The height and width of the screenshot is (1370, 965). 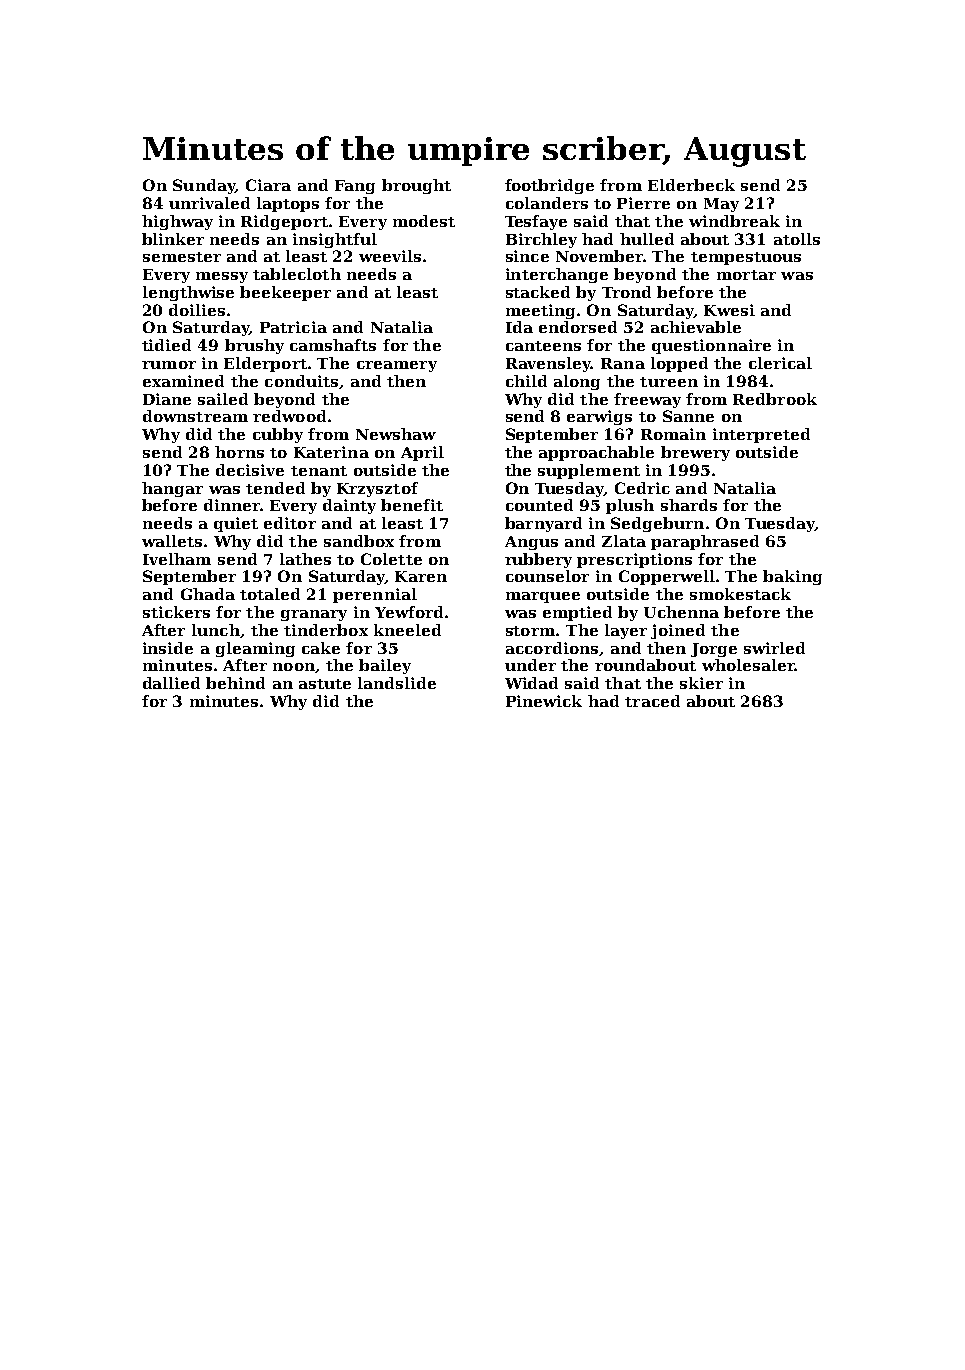 What do you see at coordinates (171, 683) in the screenshot?
I see `dallied` at bounding box center [171, 683].
